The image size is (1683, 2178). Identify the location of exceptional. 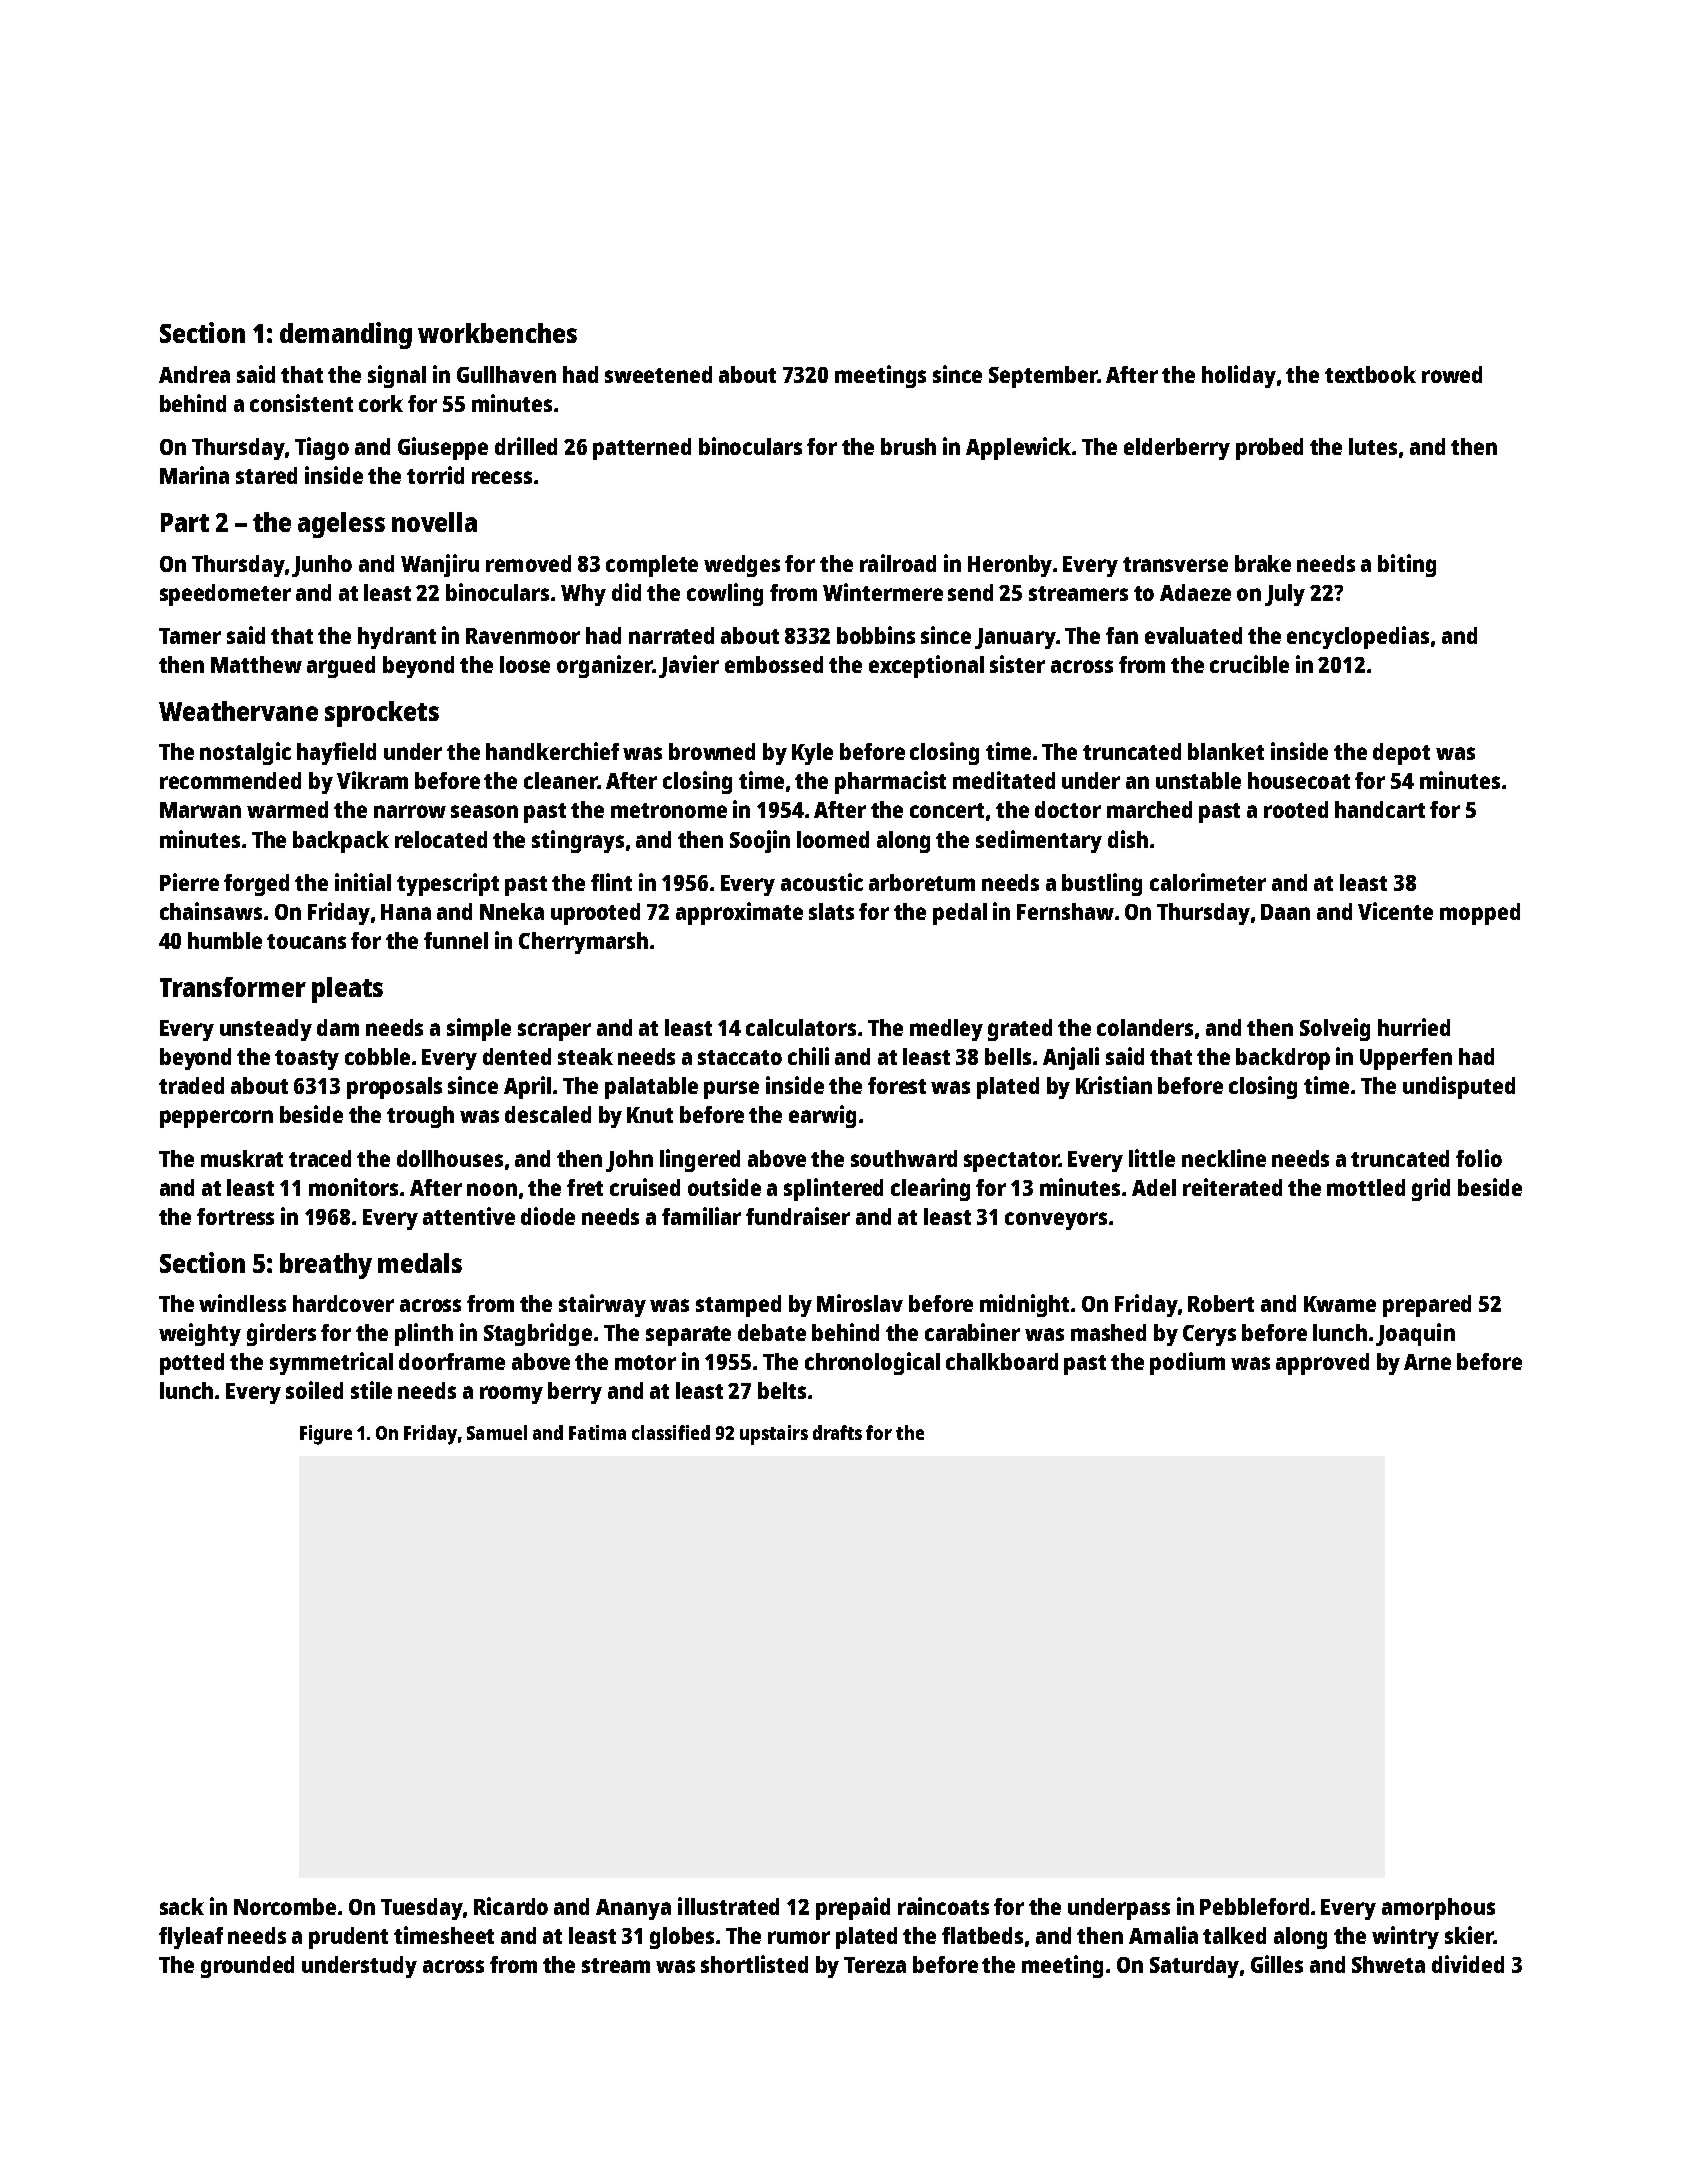
(926, 666).
